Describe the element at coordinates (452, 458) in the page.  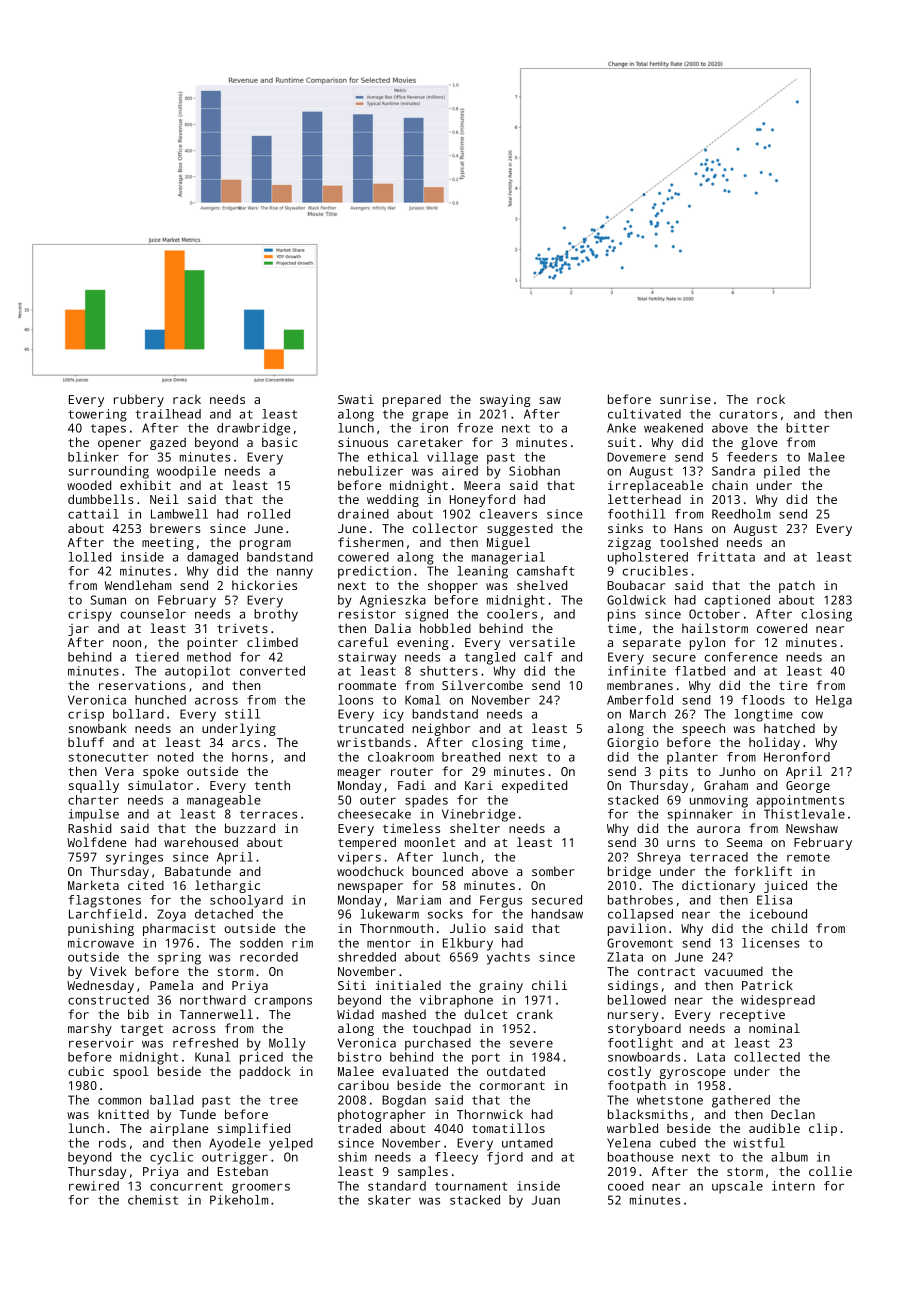
I see `village` at that location.
